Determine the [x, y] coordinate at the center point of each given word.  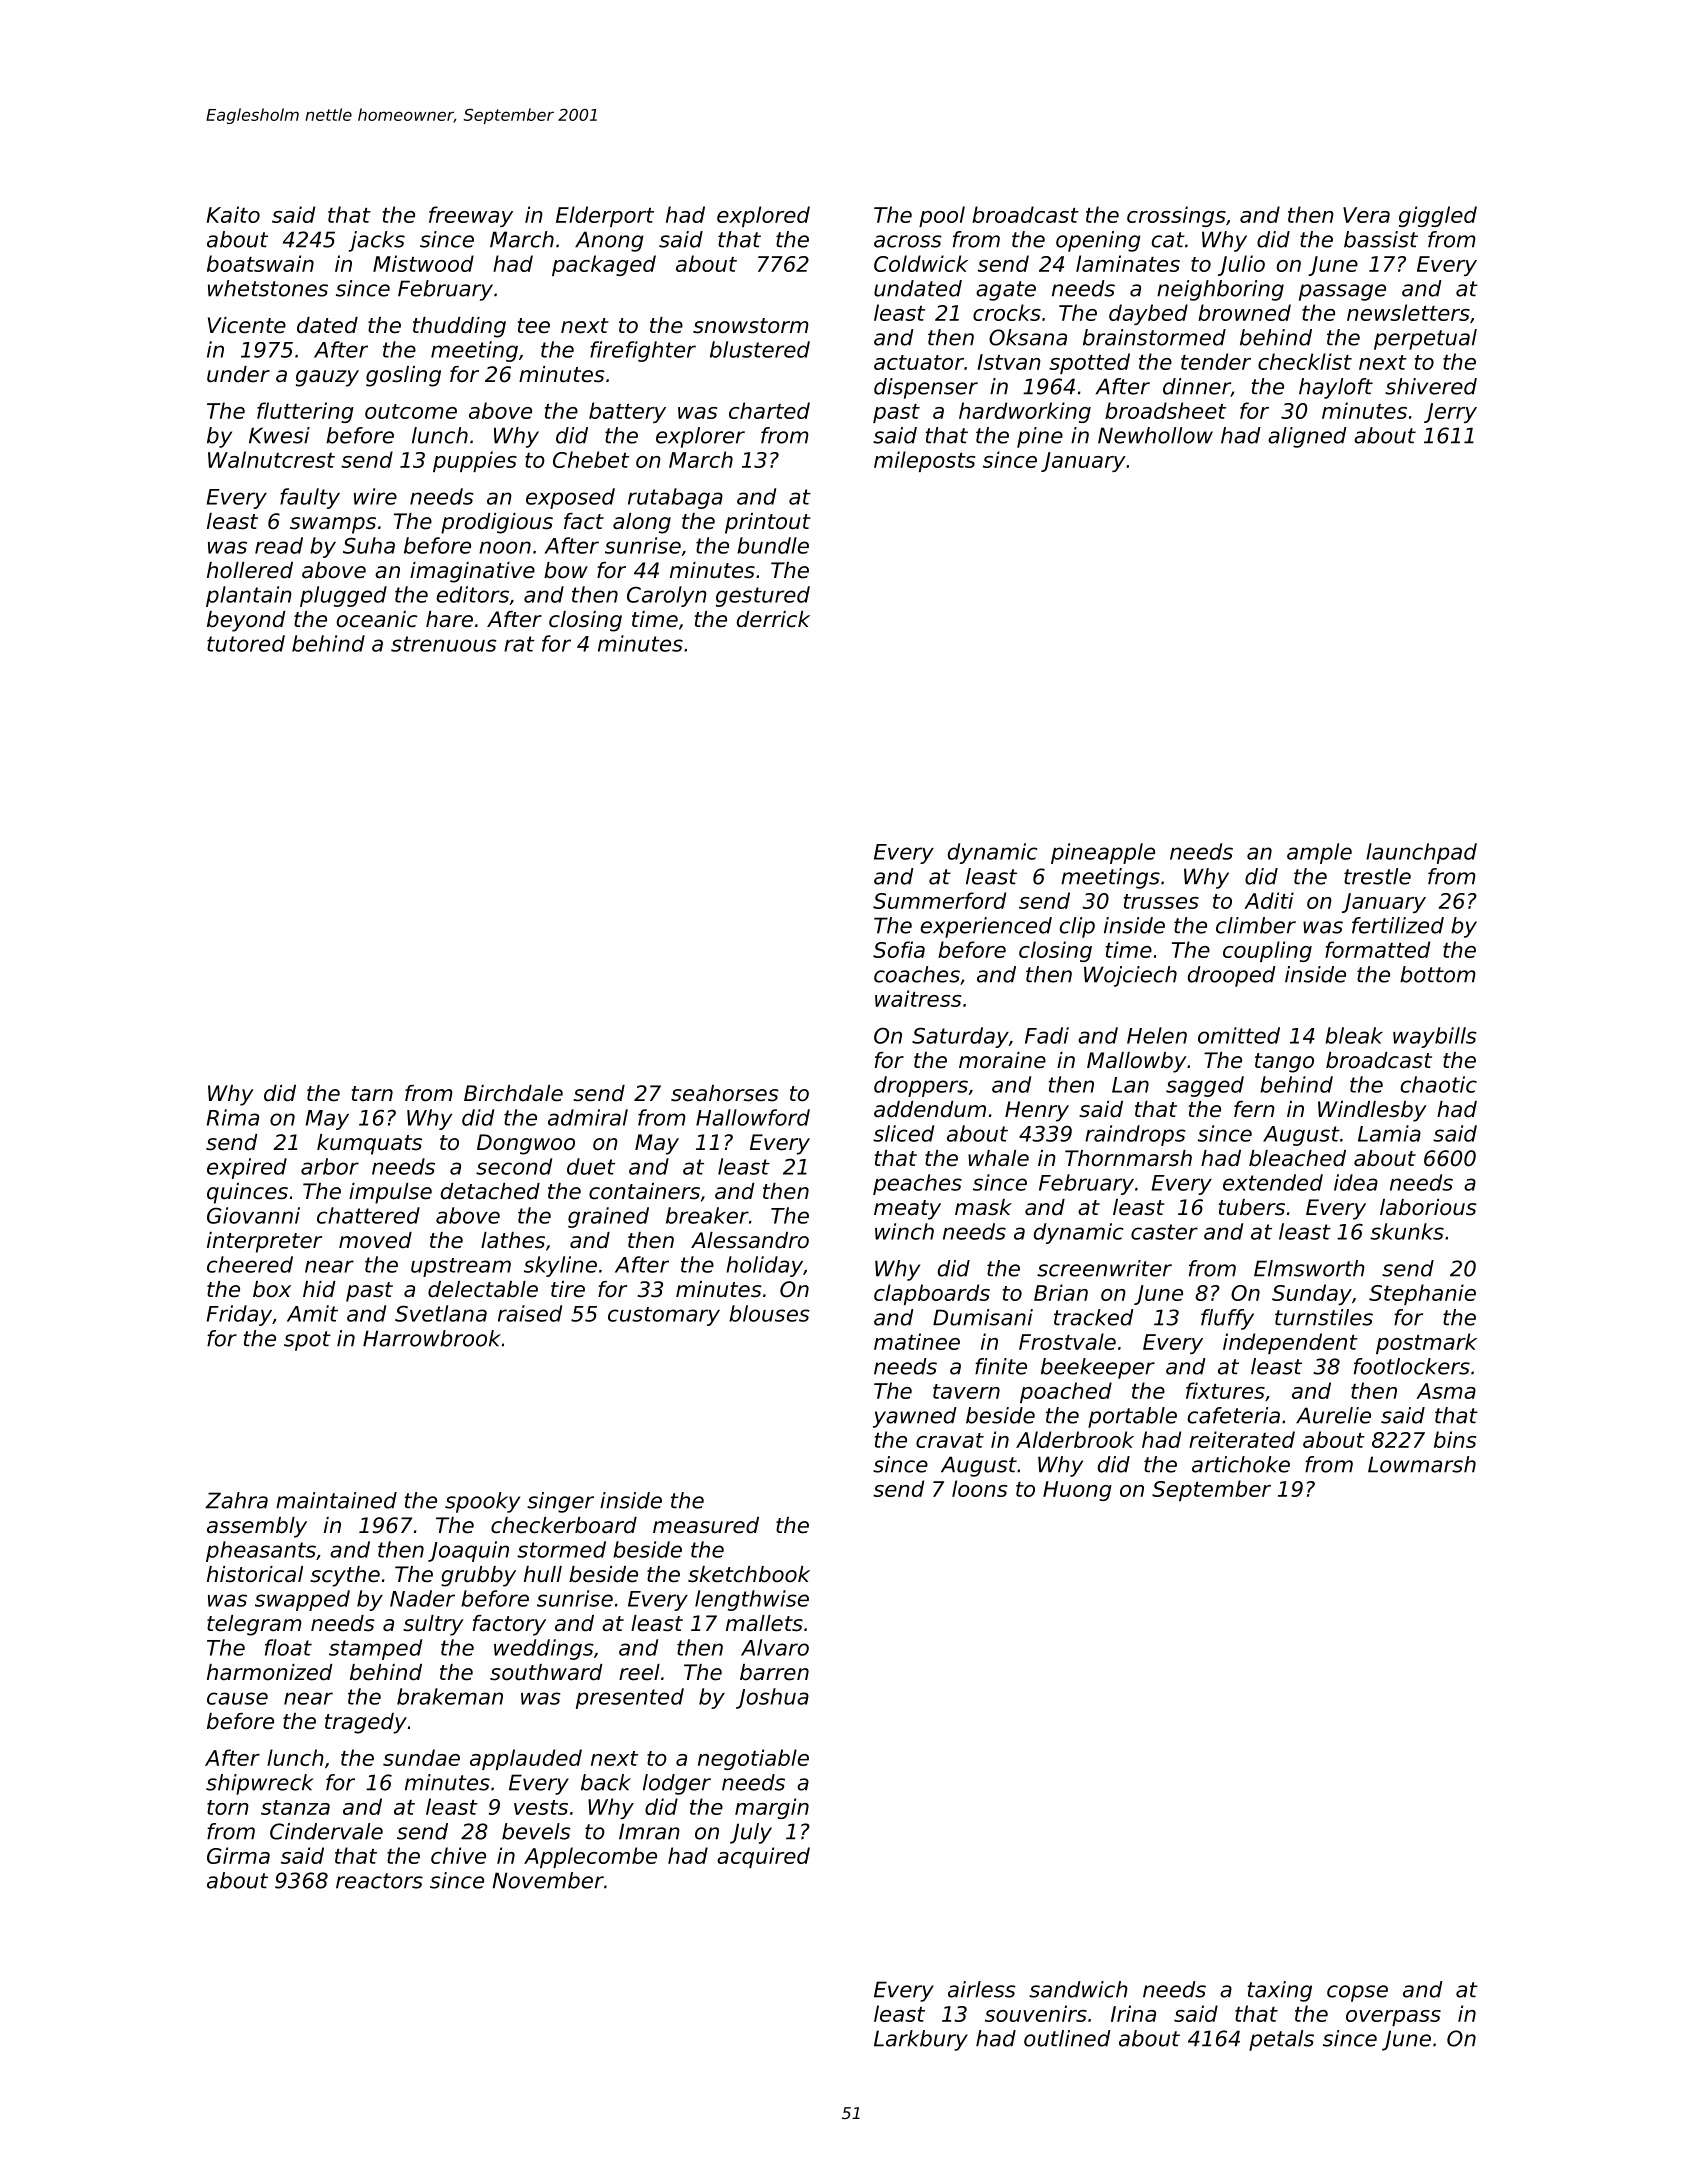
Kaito [233, 214]
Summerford [939, 900]
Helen [1157, 1035]
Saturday [960, 1037]
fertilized [1398, 925]
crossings [1176, 216]
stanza [295, 1807]
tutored [246, 643]
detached [490, 1191]
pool [942, 216]
